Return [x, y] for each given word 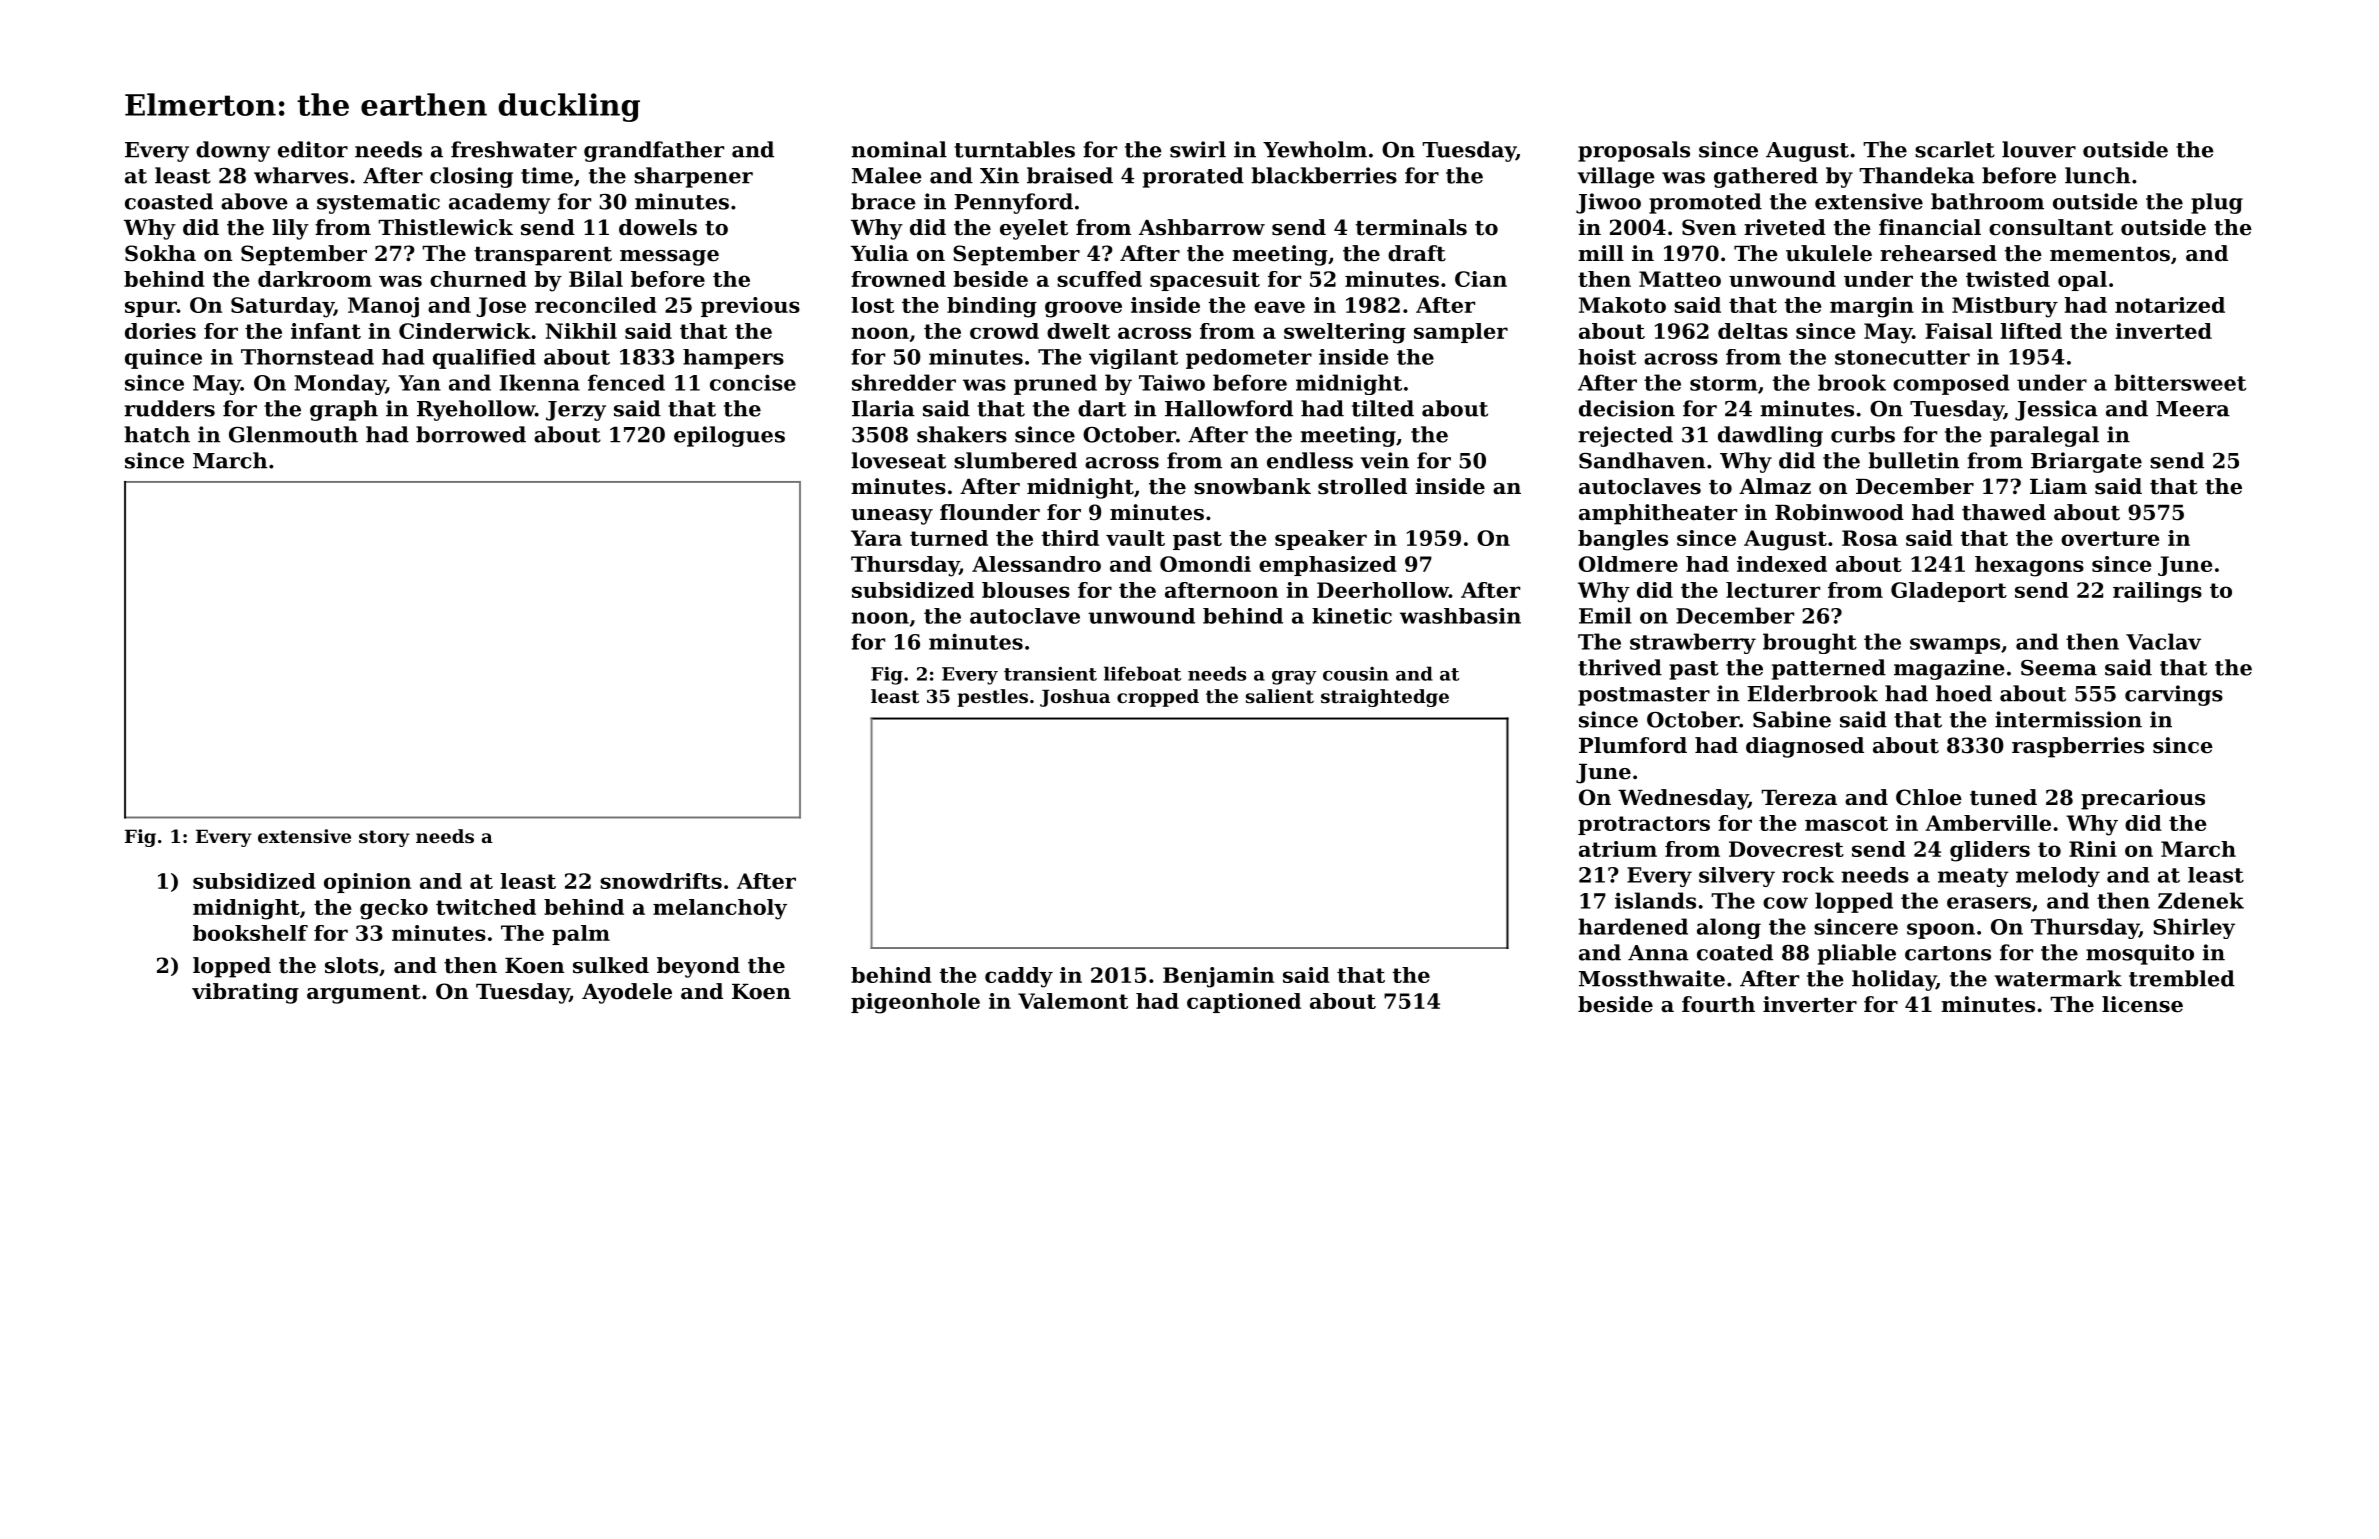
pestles [992, 698]
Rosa [1870, 538]
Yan [419, 383]
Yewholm [1315, 149]
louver [2039, 149]
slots [351, 965]
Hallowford [1229, 408]
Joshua [1075, 698]
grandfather [654, 151]
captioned [1244, 1003]
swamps [1955, 646]
